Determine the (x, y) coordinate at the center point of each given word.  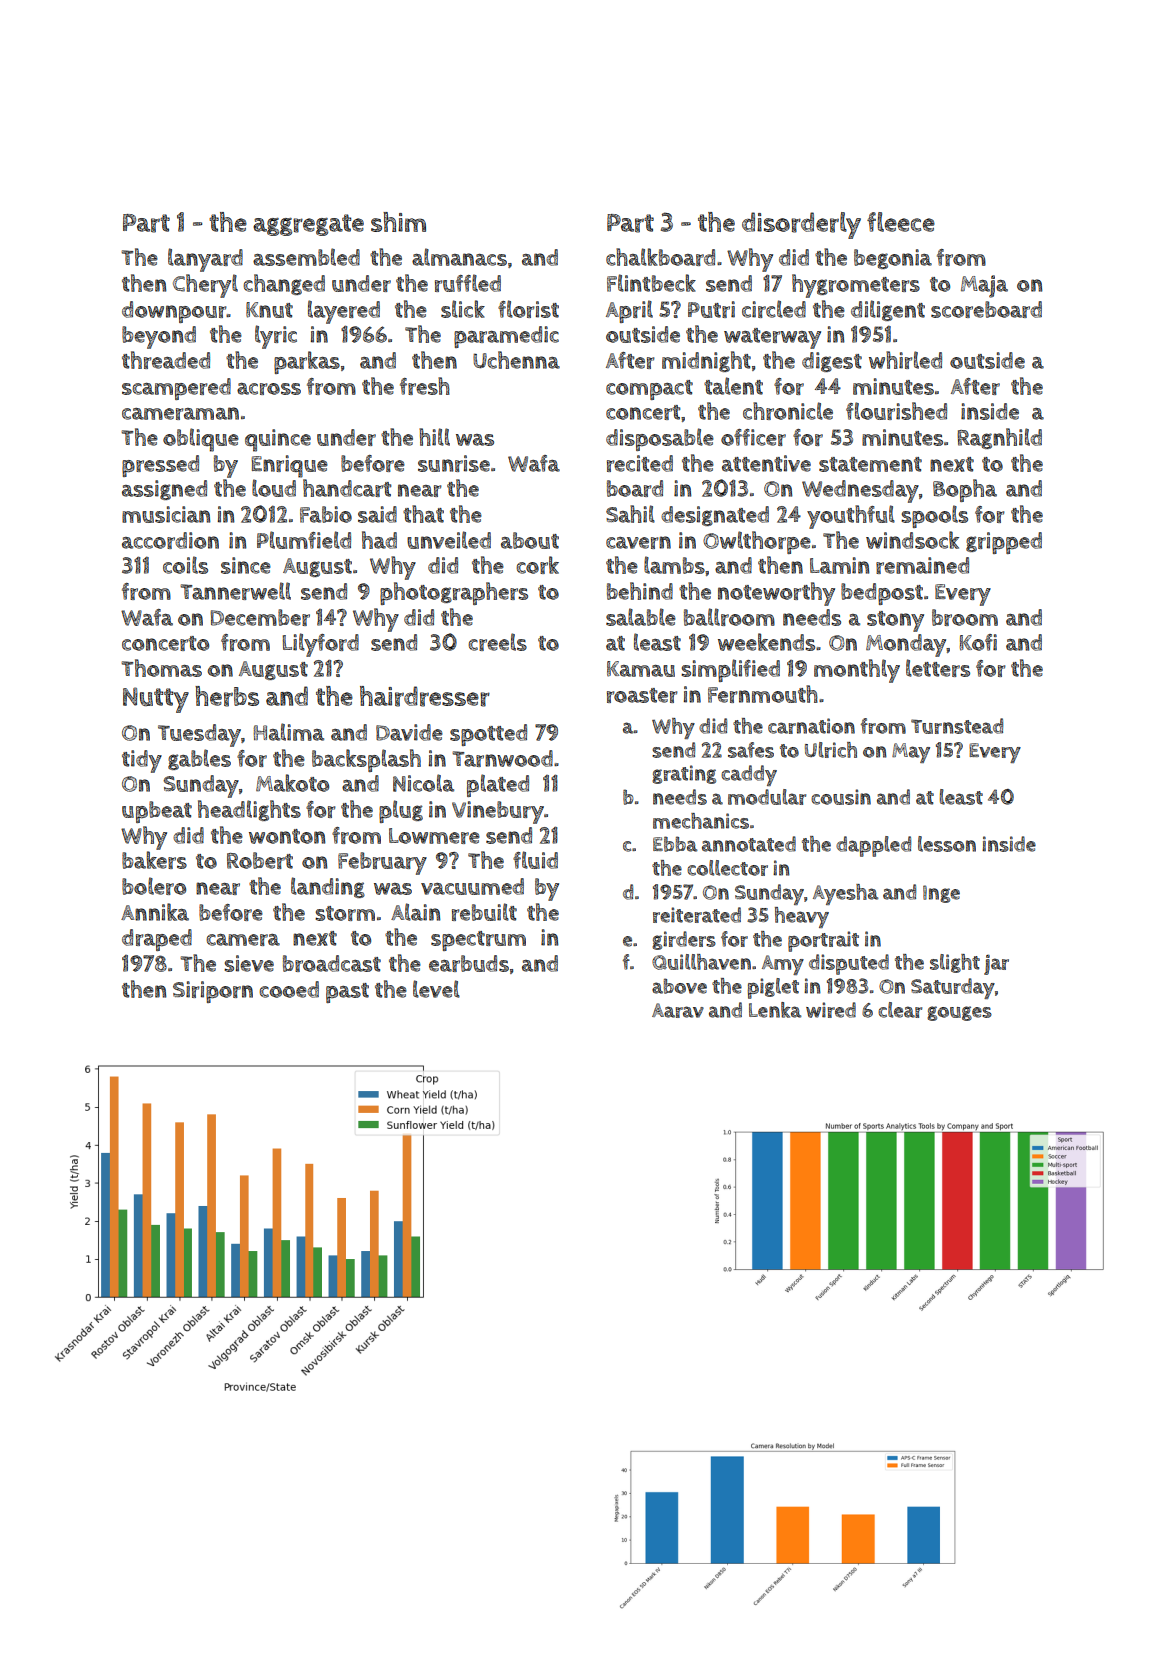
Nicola (423, 783)
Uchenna (516, 360)
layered (344, 312)
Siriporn (213, 992)
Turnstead (957, 726)
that (423, 514)
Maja (984, 286)
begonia (893, 259)
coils (185, 565)
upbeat (157, 812)
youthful (851, 517)
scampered (176, 389)
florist (528, 309)
